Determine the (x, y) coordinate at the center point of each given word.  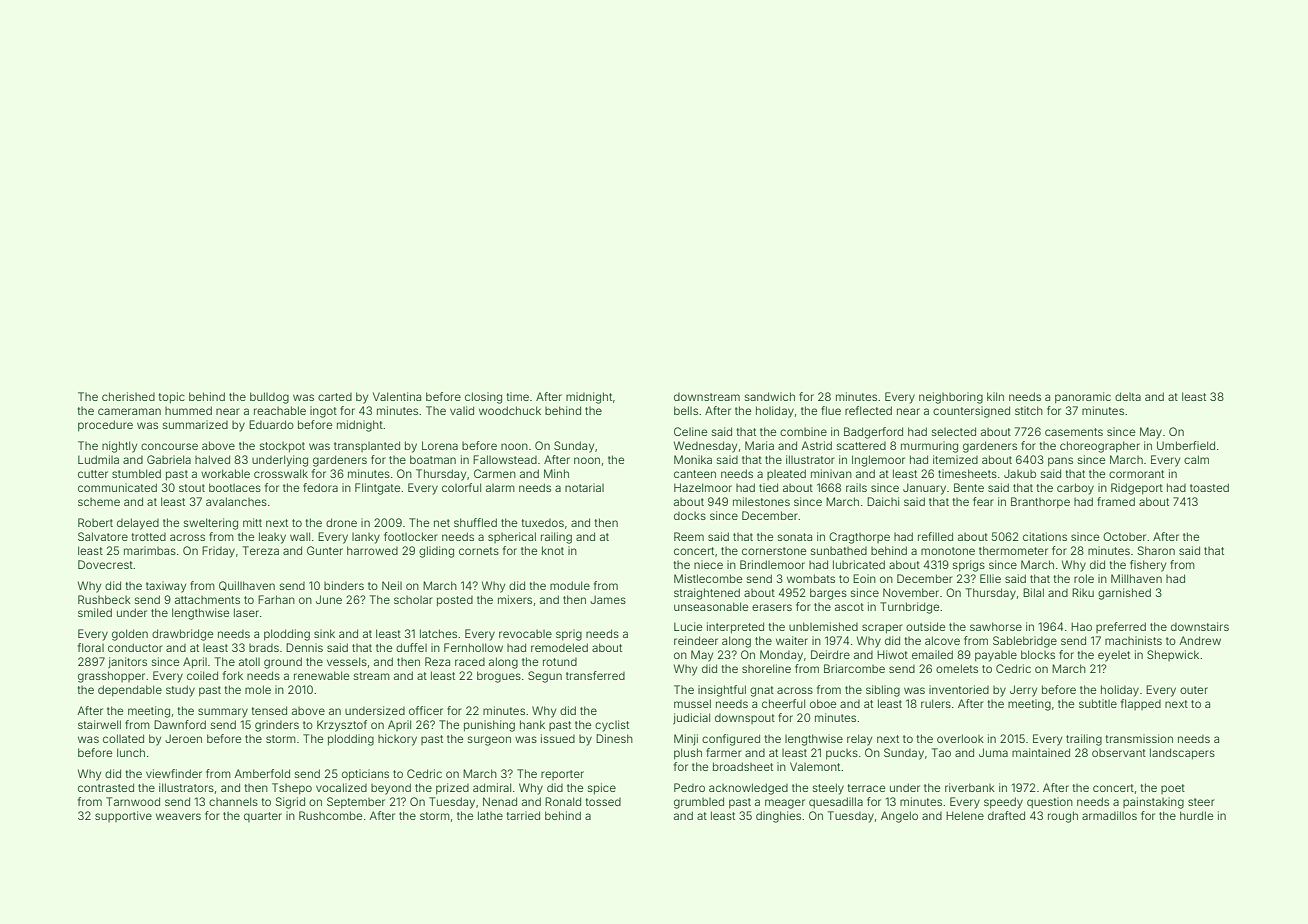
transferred (595, 675)
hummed (188, 410)
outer (1194, 690)
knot (553, 550)
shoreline (766, 668)
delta (1128, 396)
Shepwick (1173, 655)
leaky (272, 538)
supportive (123, 816)
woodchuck (510, 410)
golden (130, 635)
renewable (321, 675)
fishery (1148, 566)
